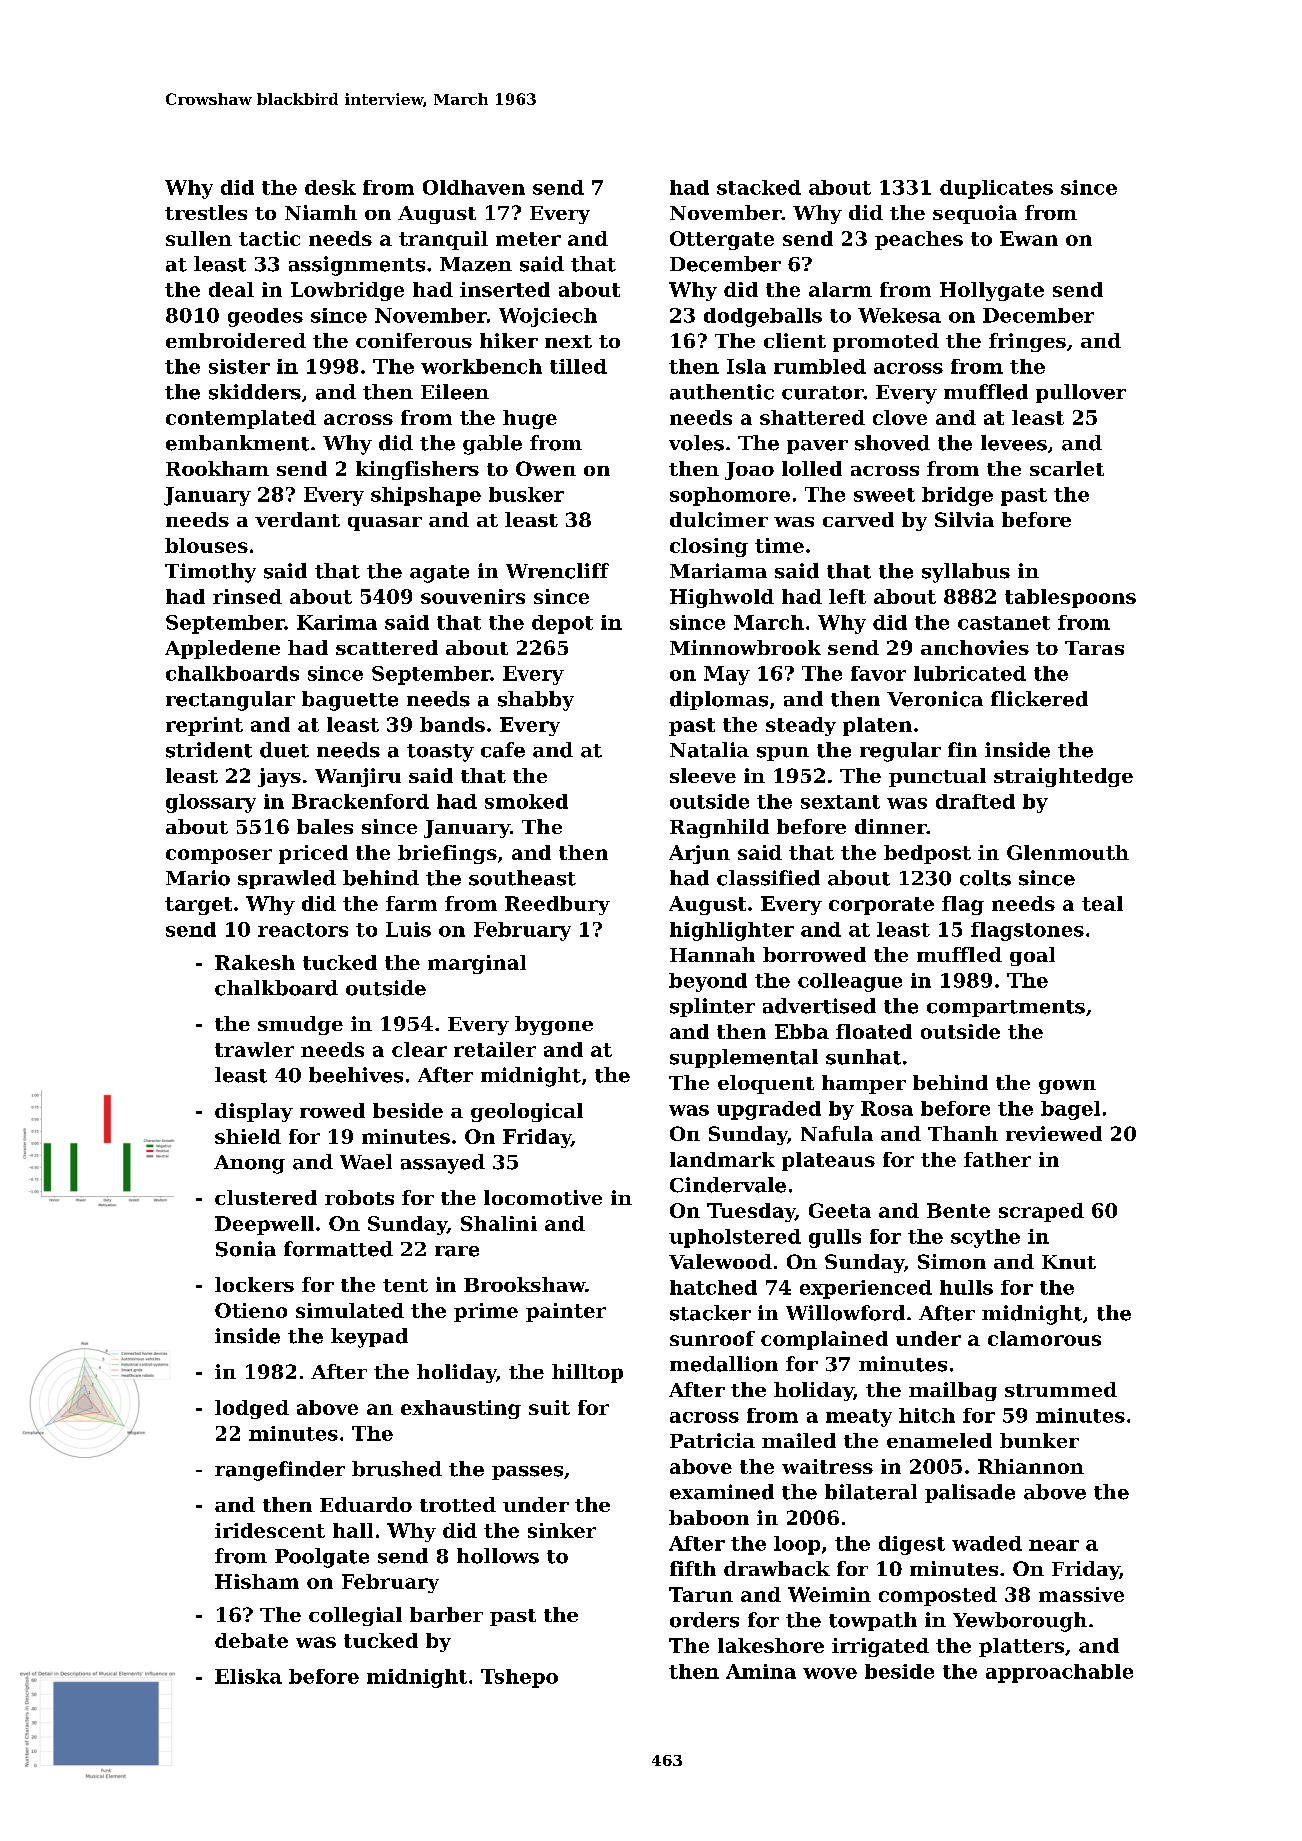 This screenshot has width=1302, height=1841. What do you see at coordinates (330, 187) in the screenshot?
I see `desk` at bounding box center [330, 187].
